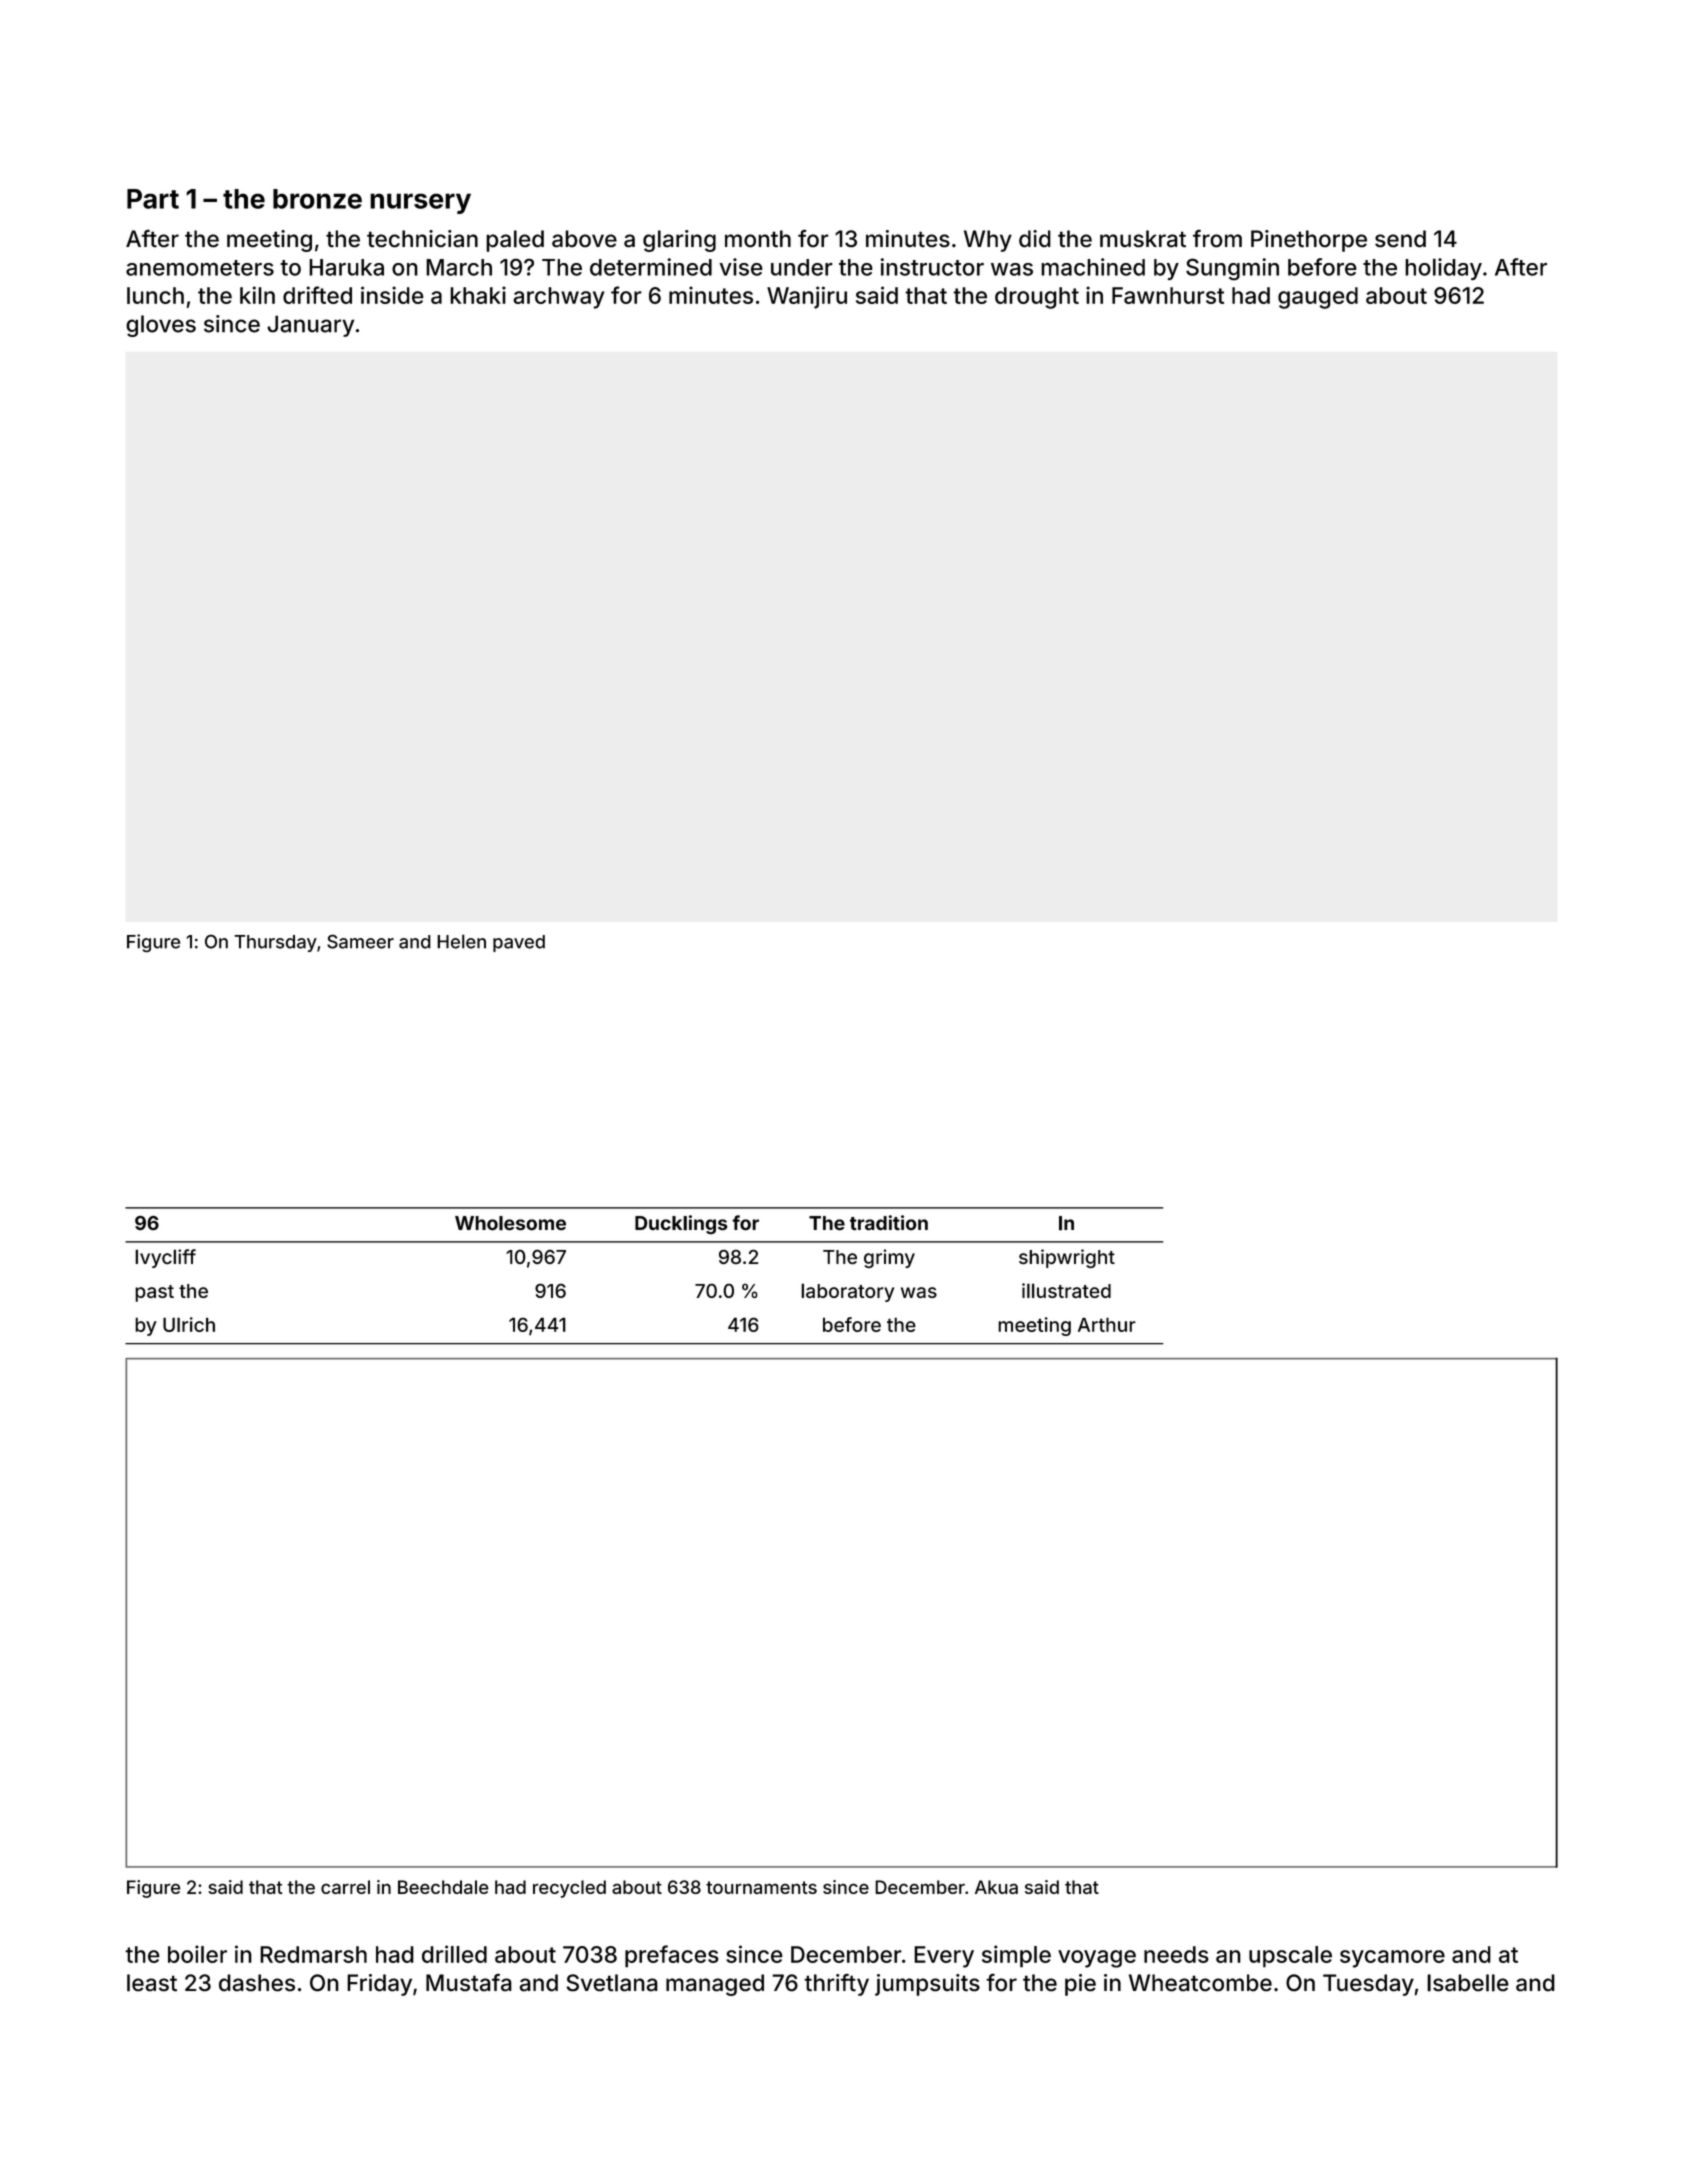 The height and width of the screenshot is (2178, 1683). Describe the element at coordinates (189, 1324) in the screenshot. I see `Ulrich` at that location.
